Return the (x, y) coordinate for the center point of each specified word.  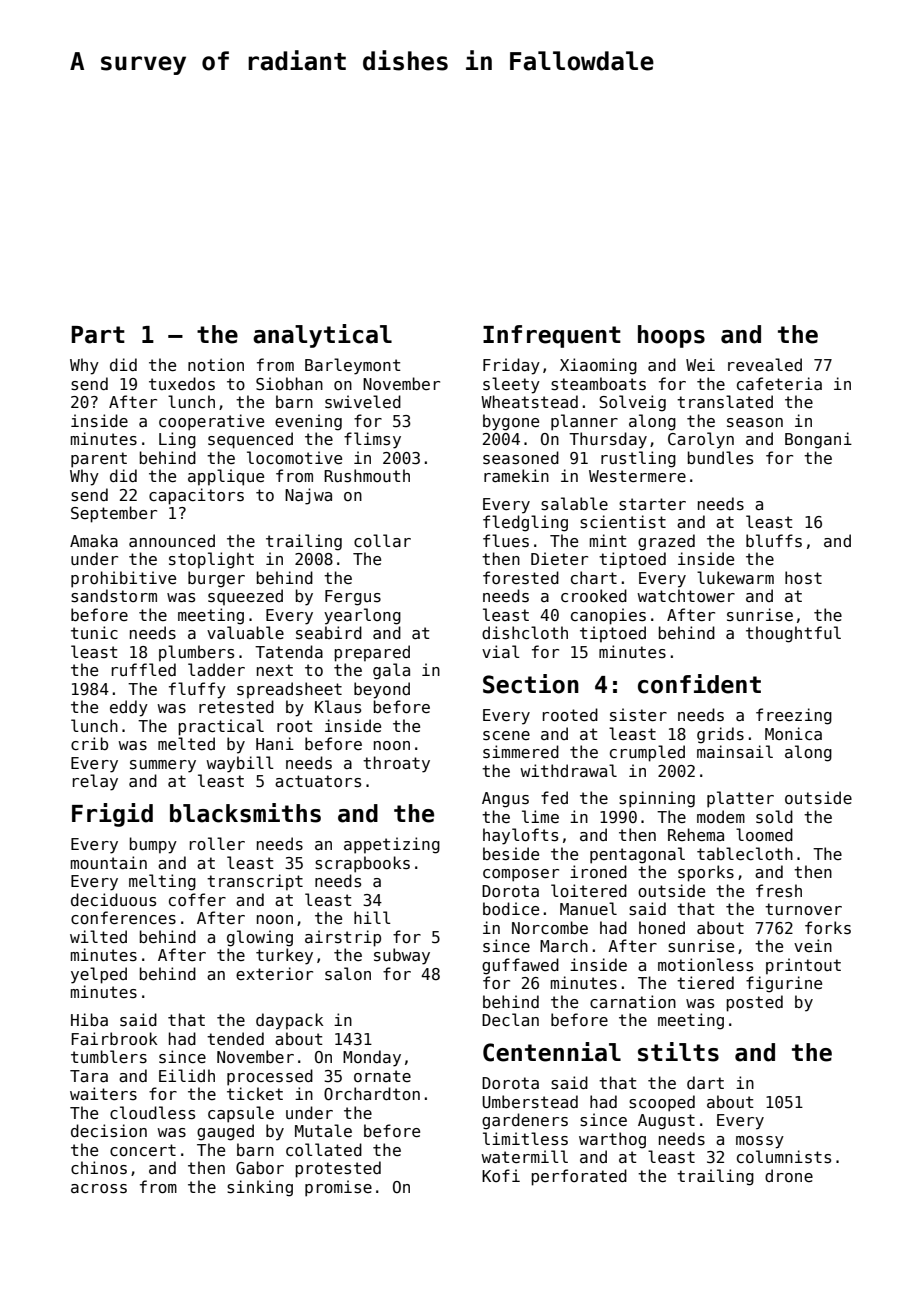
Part (98, 335)
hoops (671, 336)
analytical (322, 336)
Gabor (260, 1167)
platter (740, 799)
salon (348, 974)
